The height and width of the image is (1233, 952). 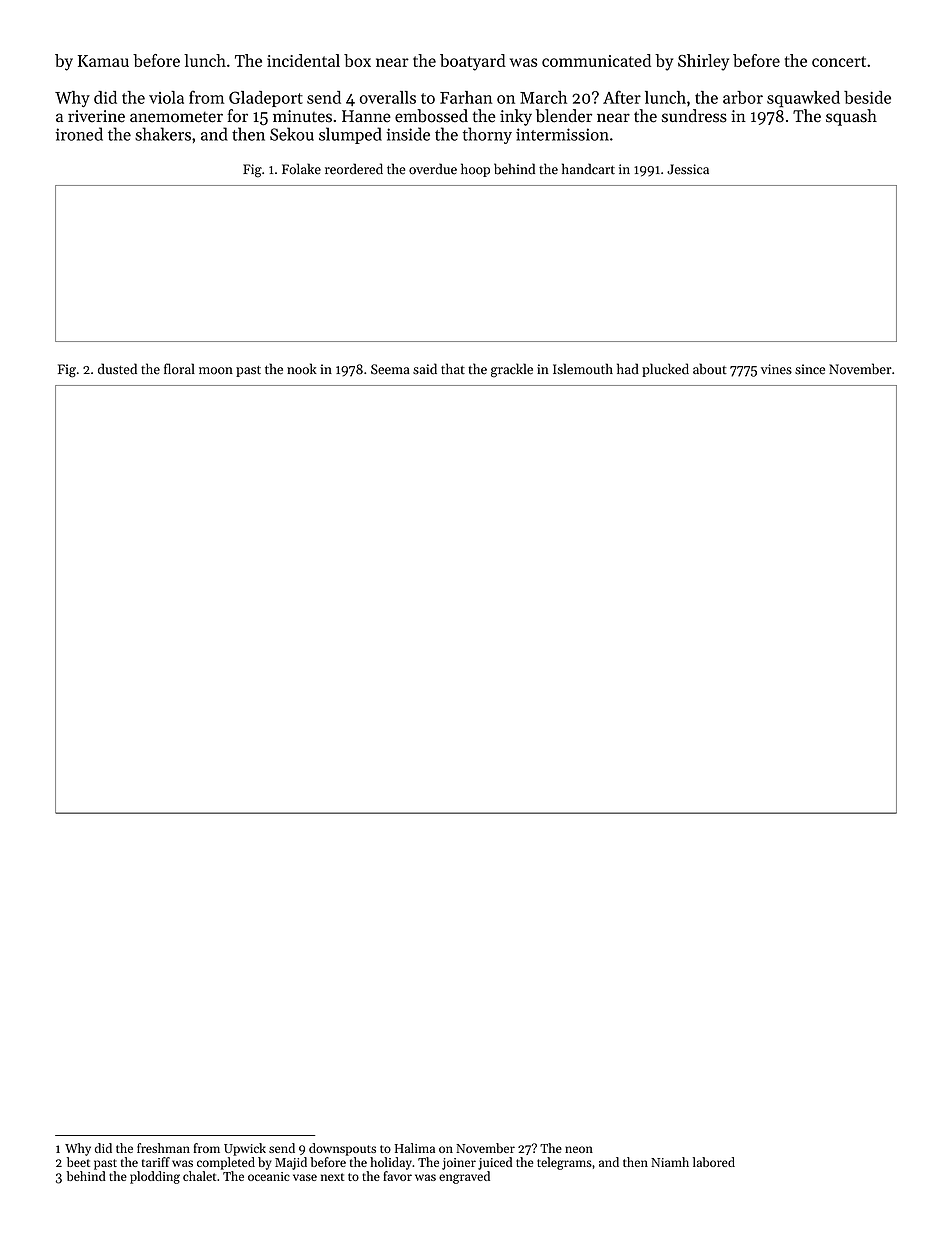 What do you see at coordinates (366, 116) in the image?
I see `Hanne` at bounding box center [366, 116].
